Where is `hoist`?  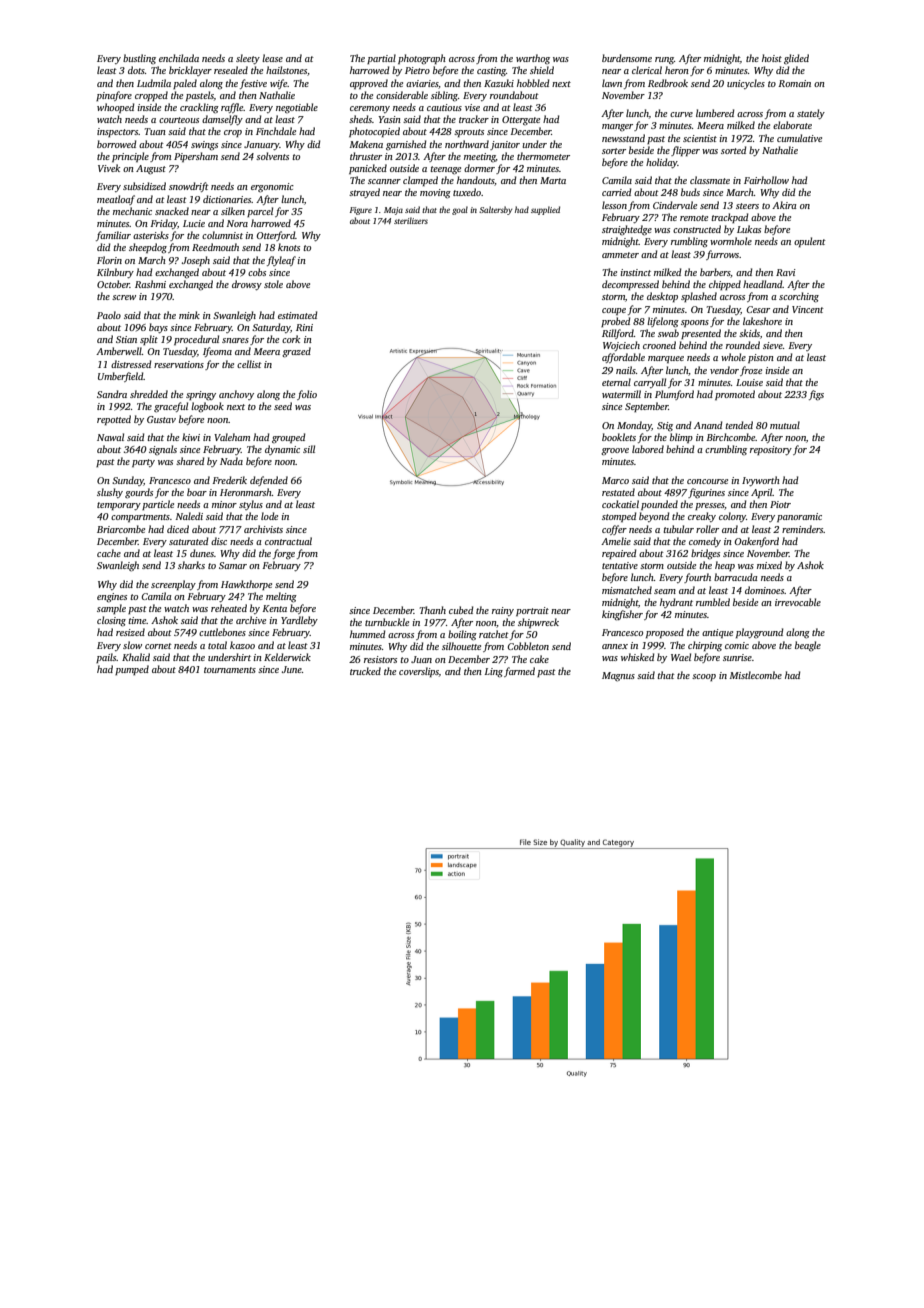
hoist is located at coordinates (772, 58).
